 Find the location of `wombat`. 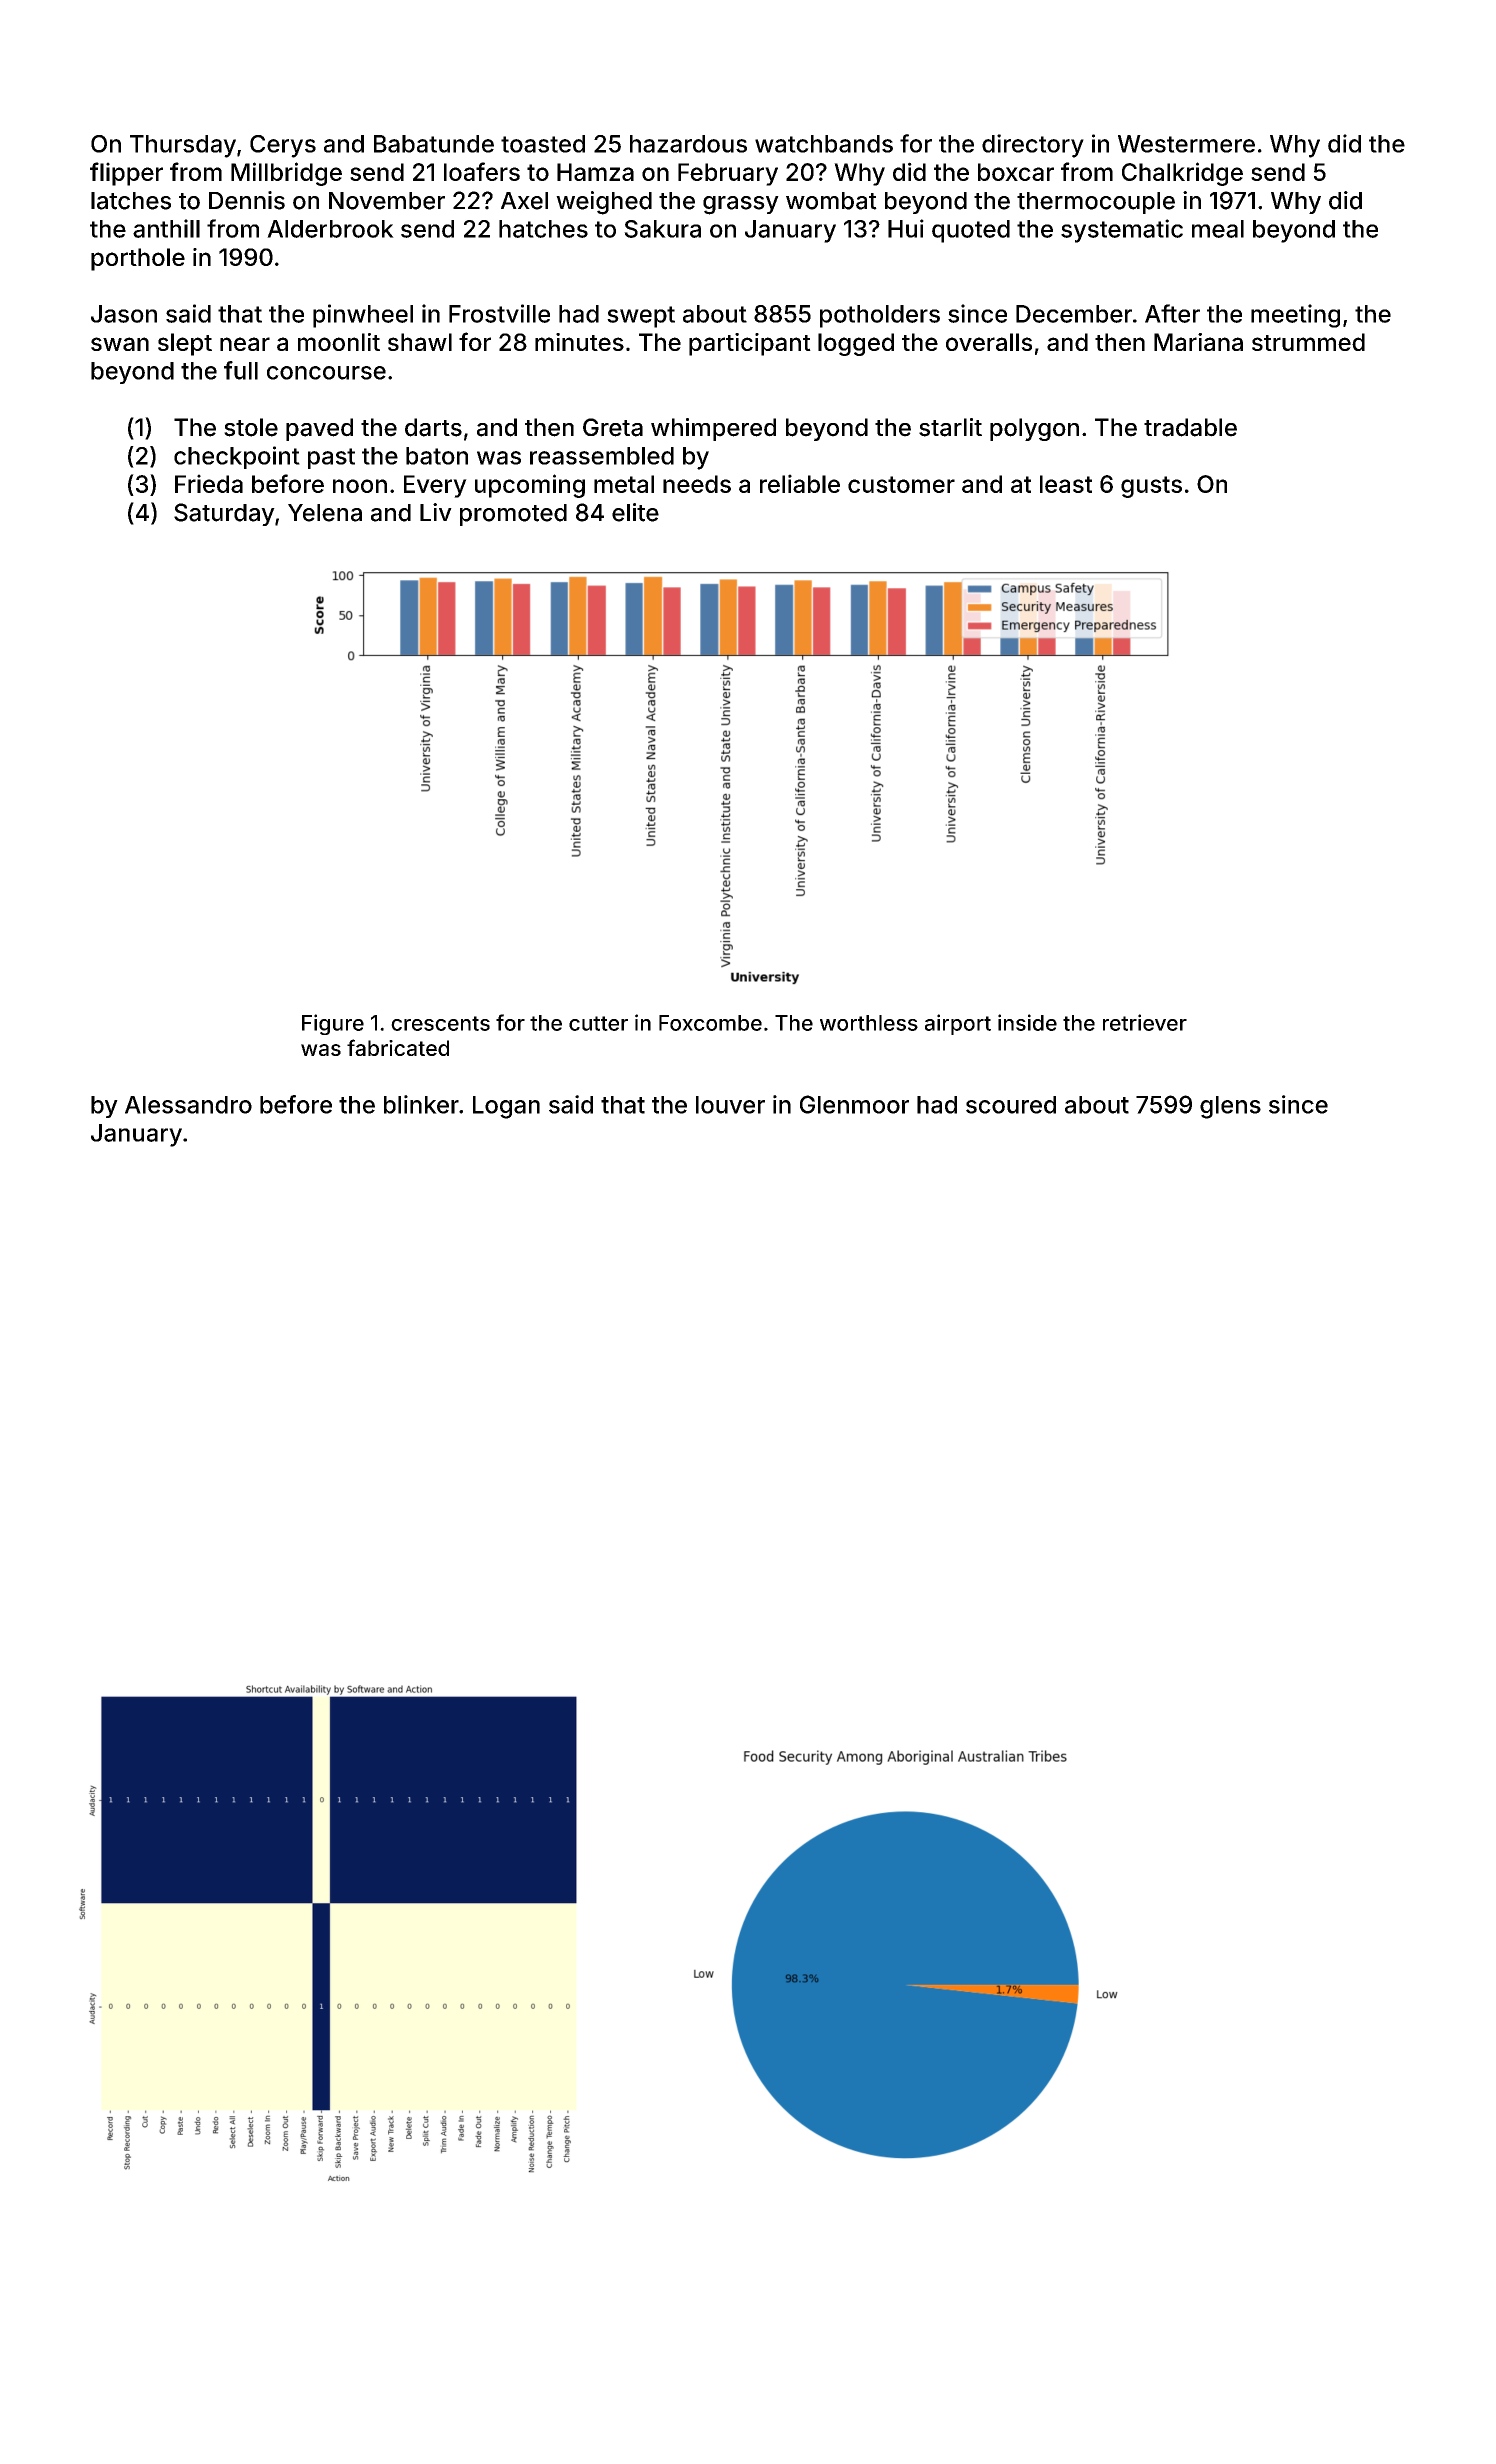

wombat is located at coordinates (831, 201).
